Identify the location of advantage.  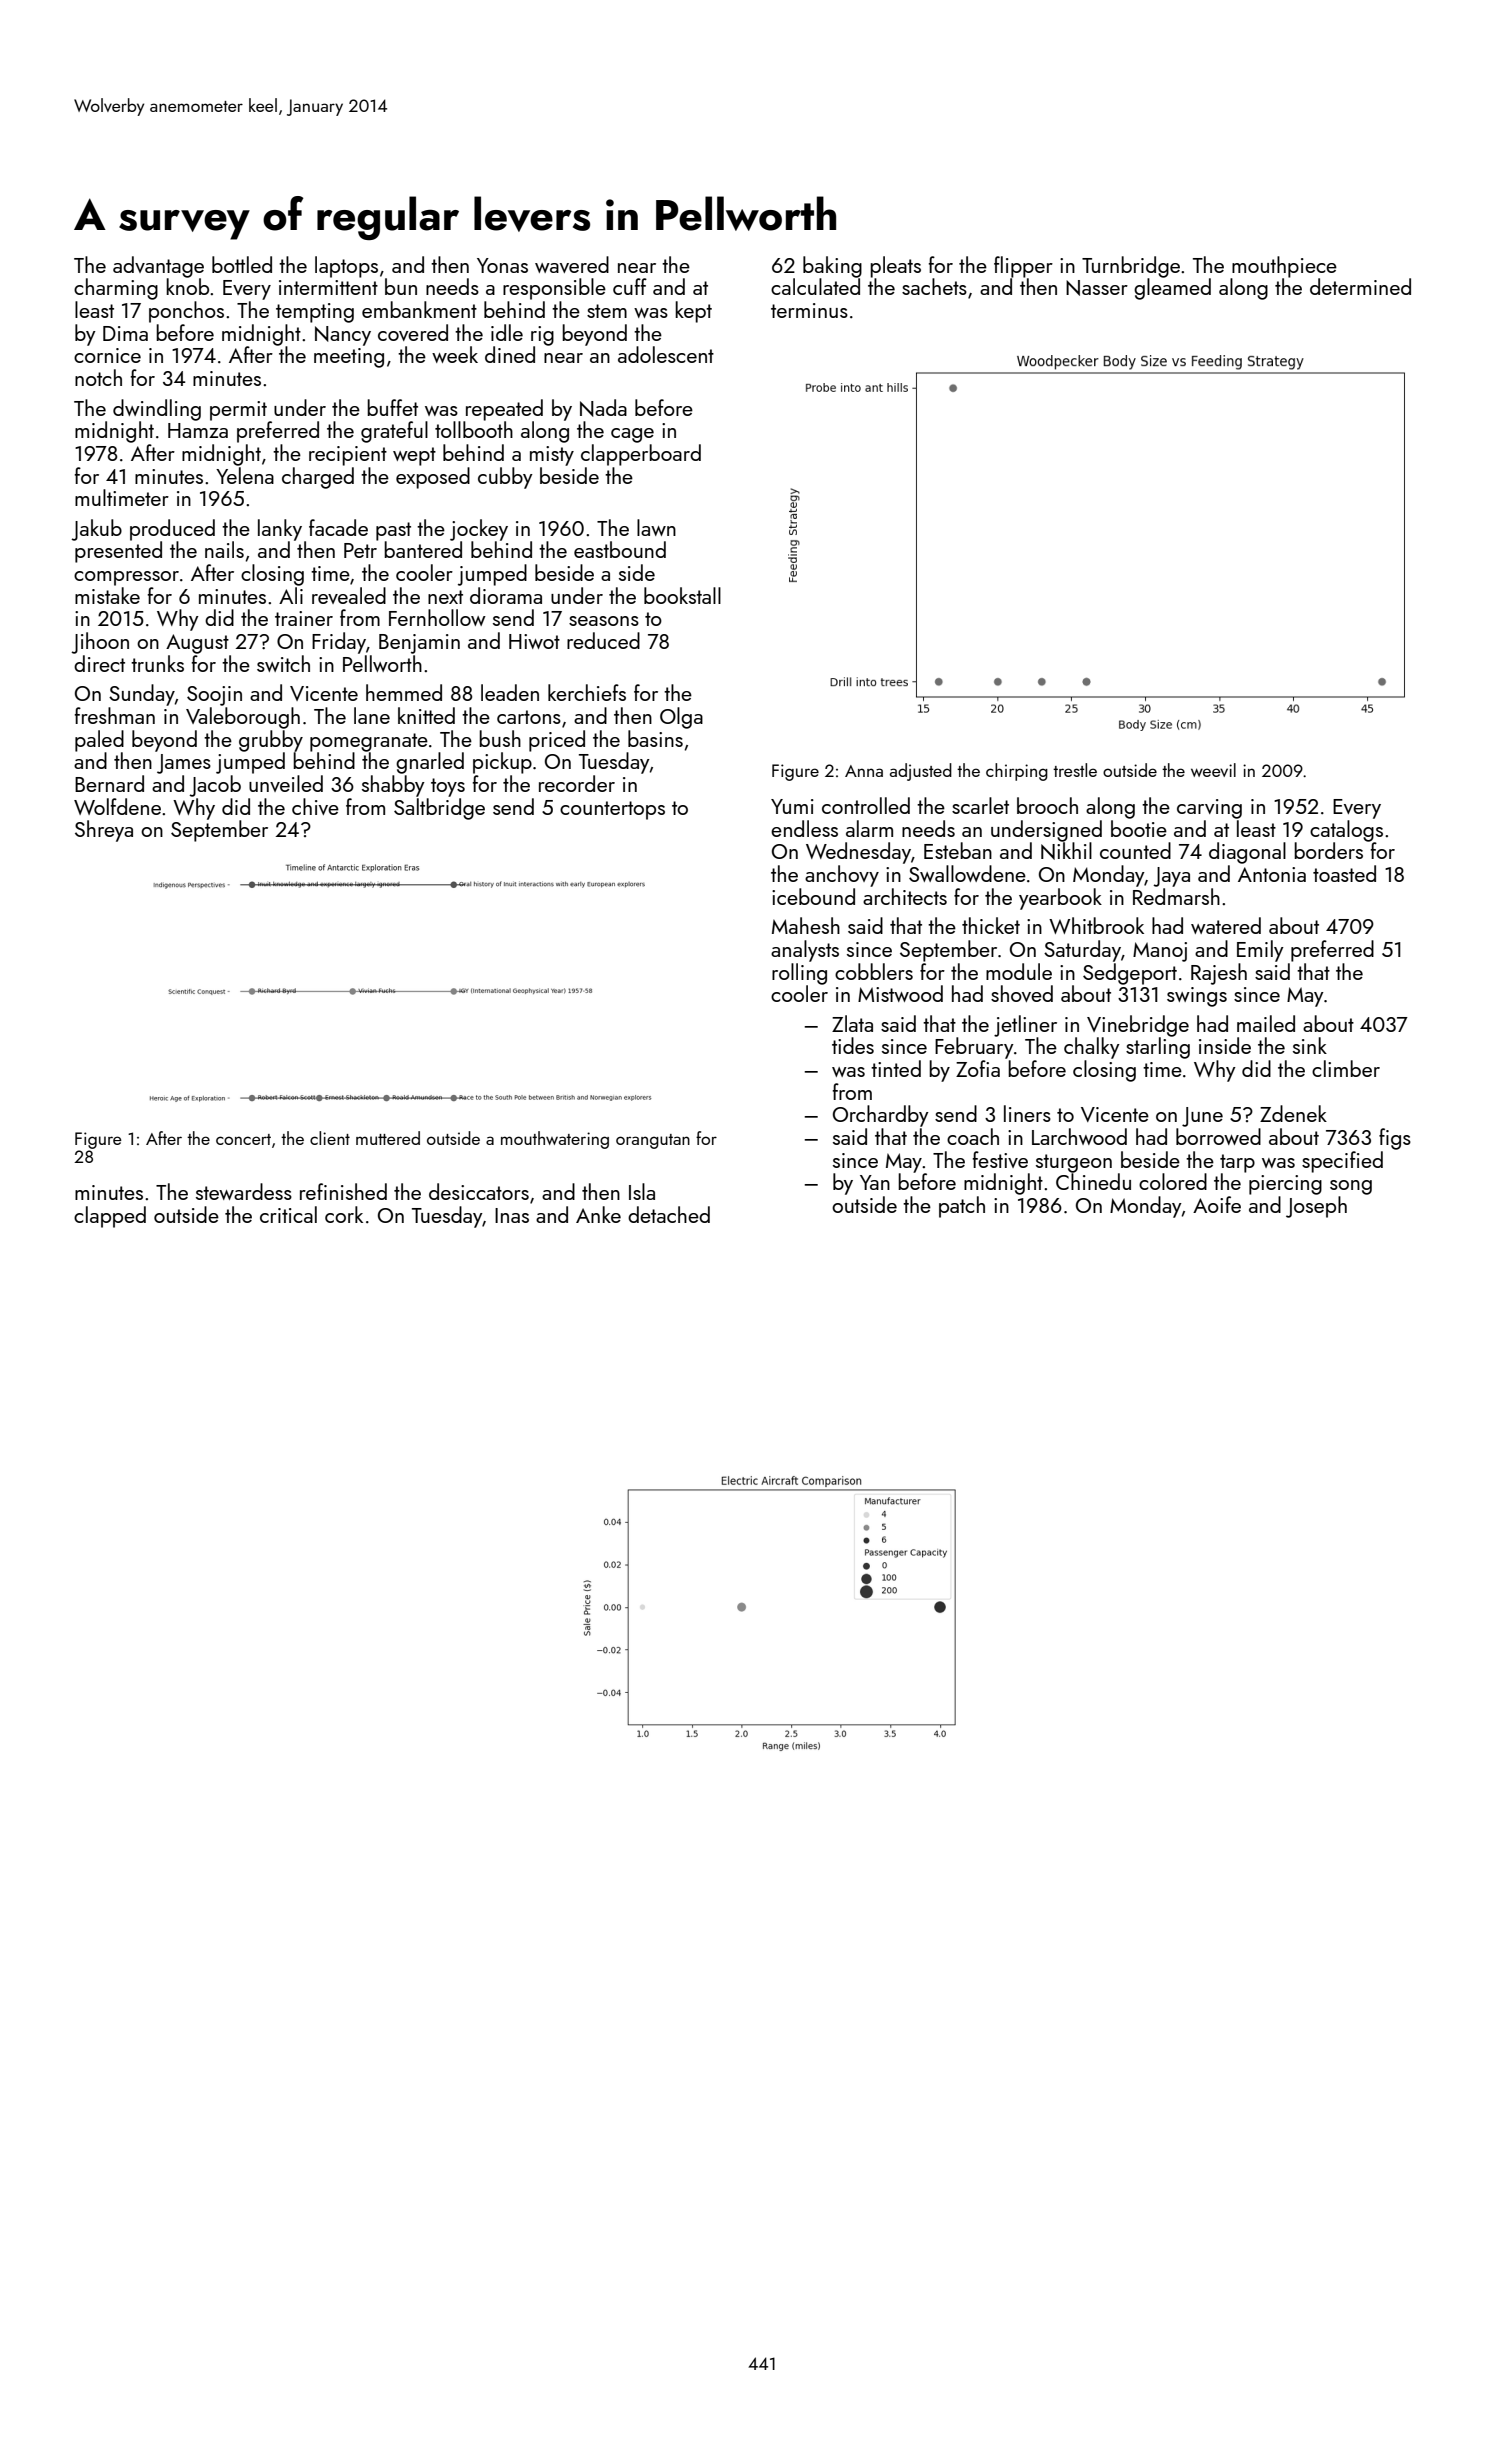
(158, 267).
